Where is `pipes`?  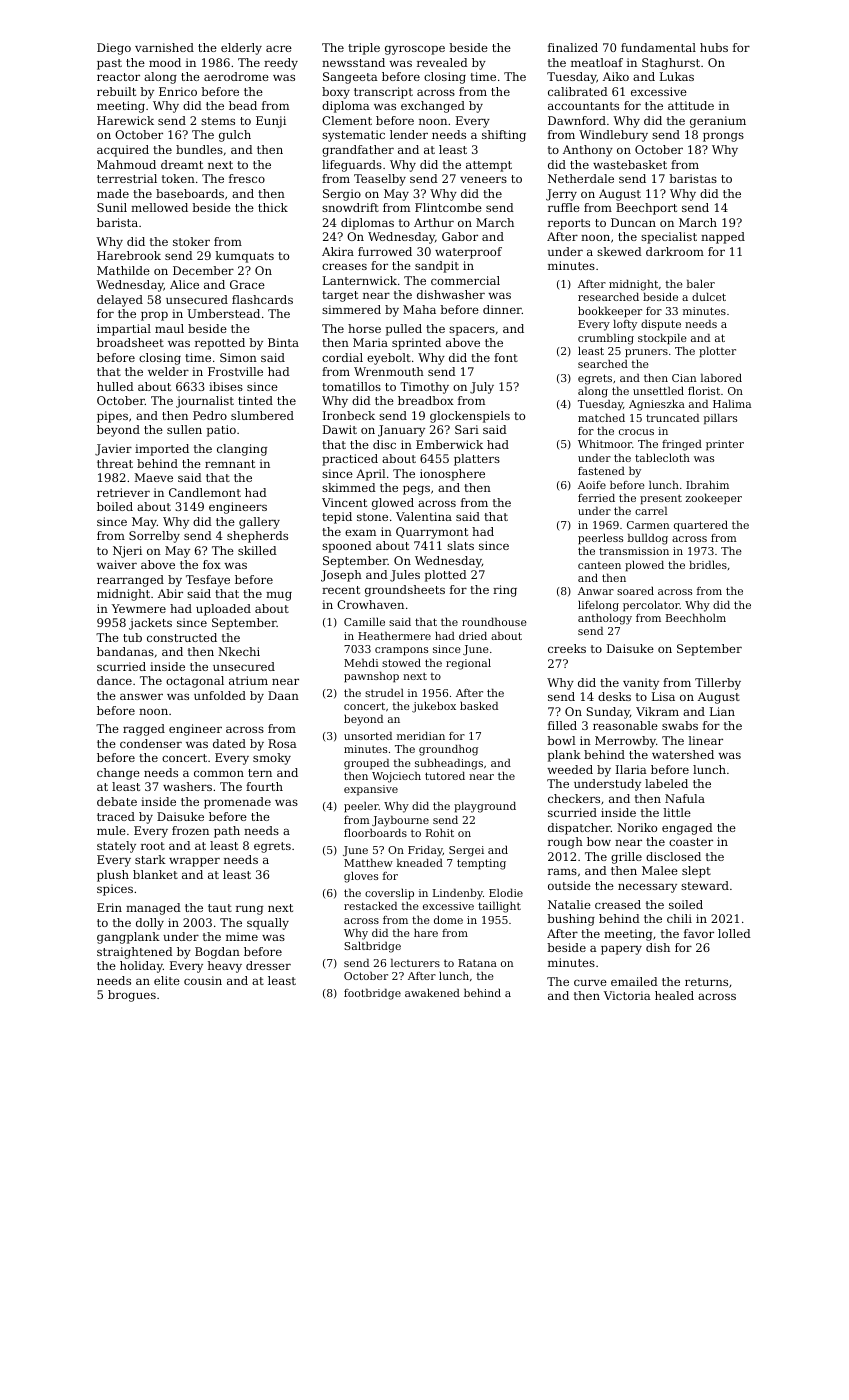
pipes is located at coordinates (112, 417).
